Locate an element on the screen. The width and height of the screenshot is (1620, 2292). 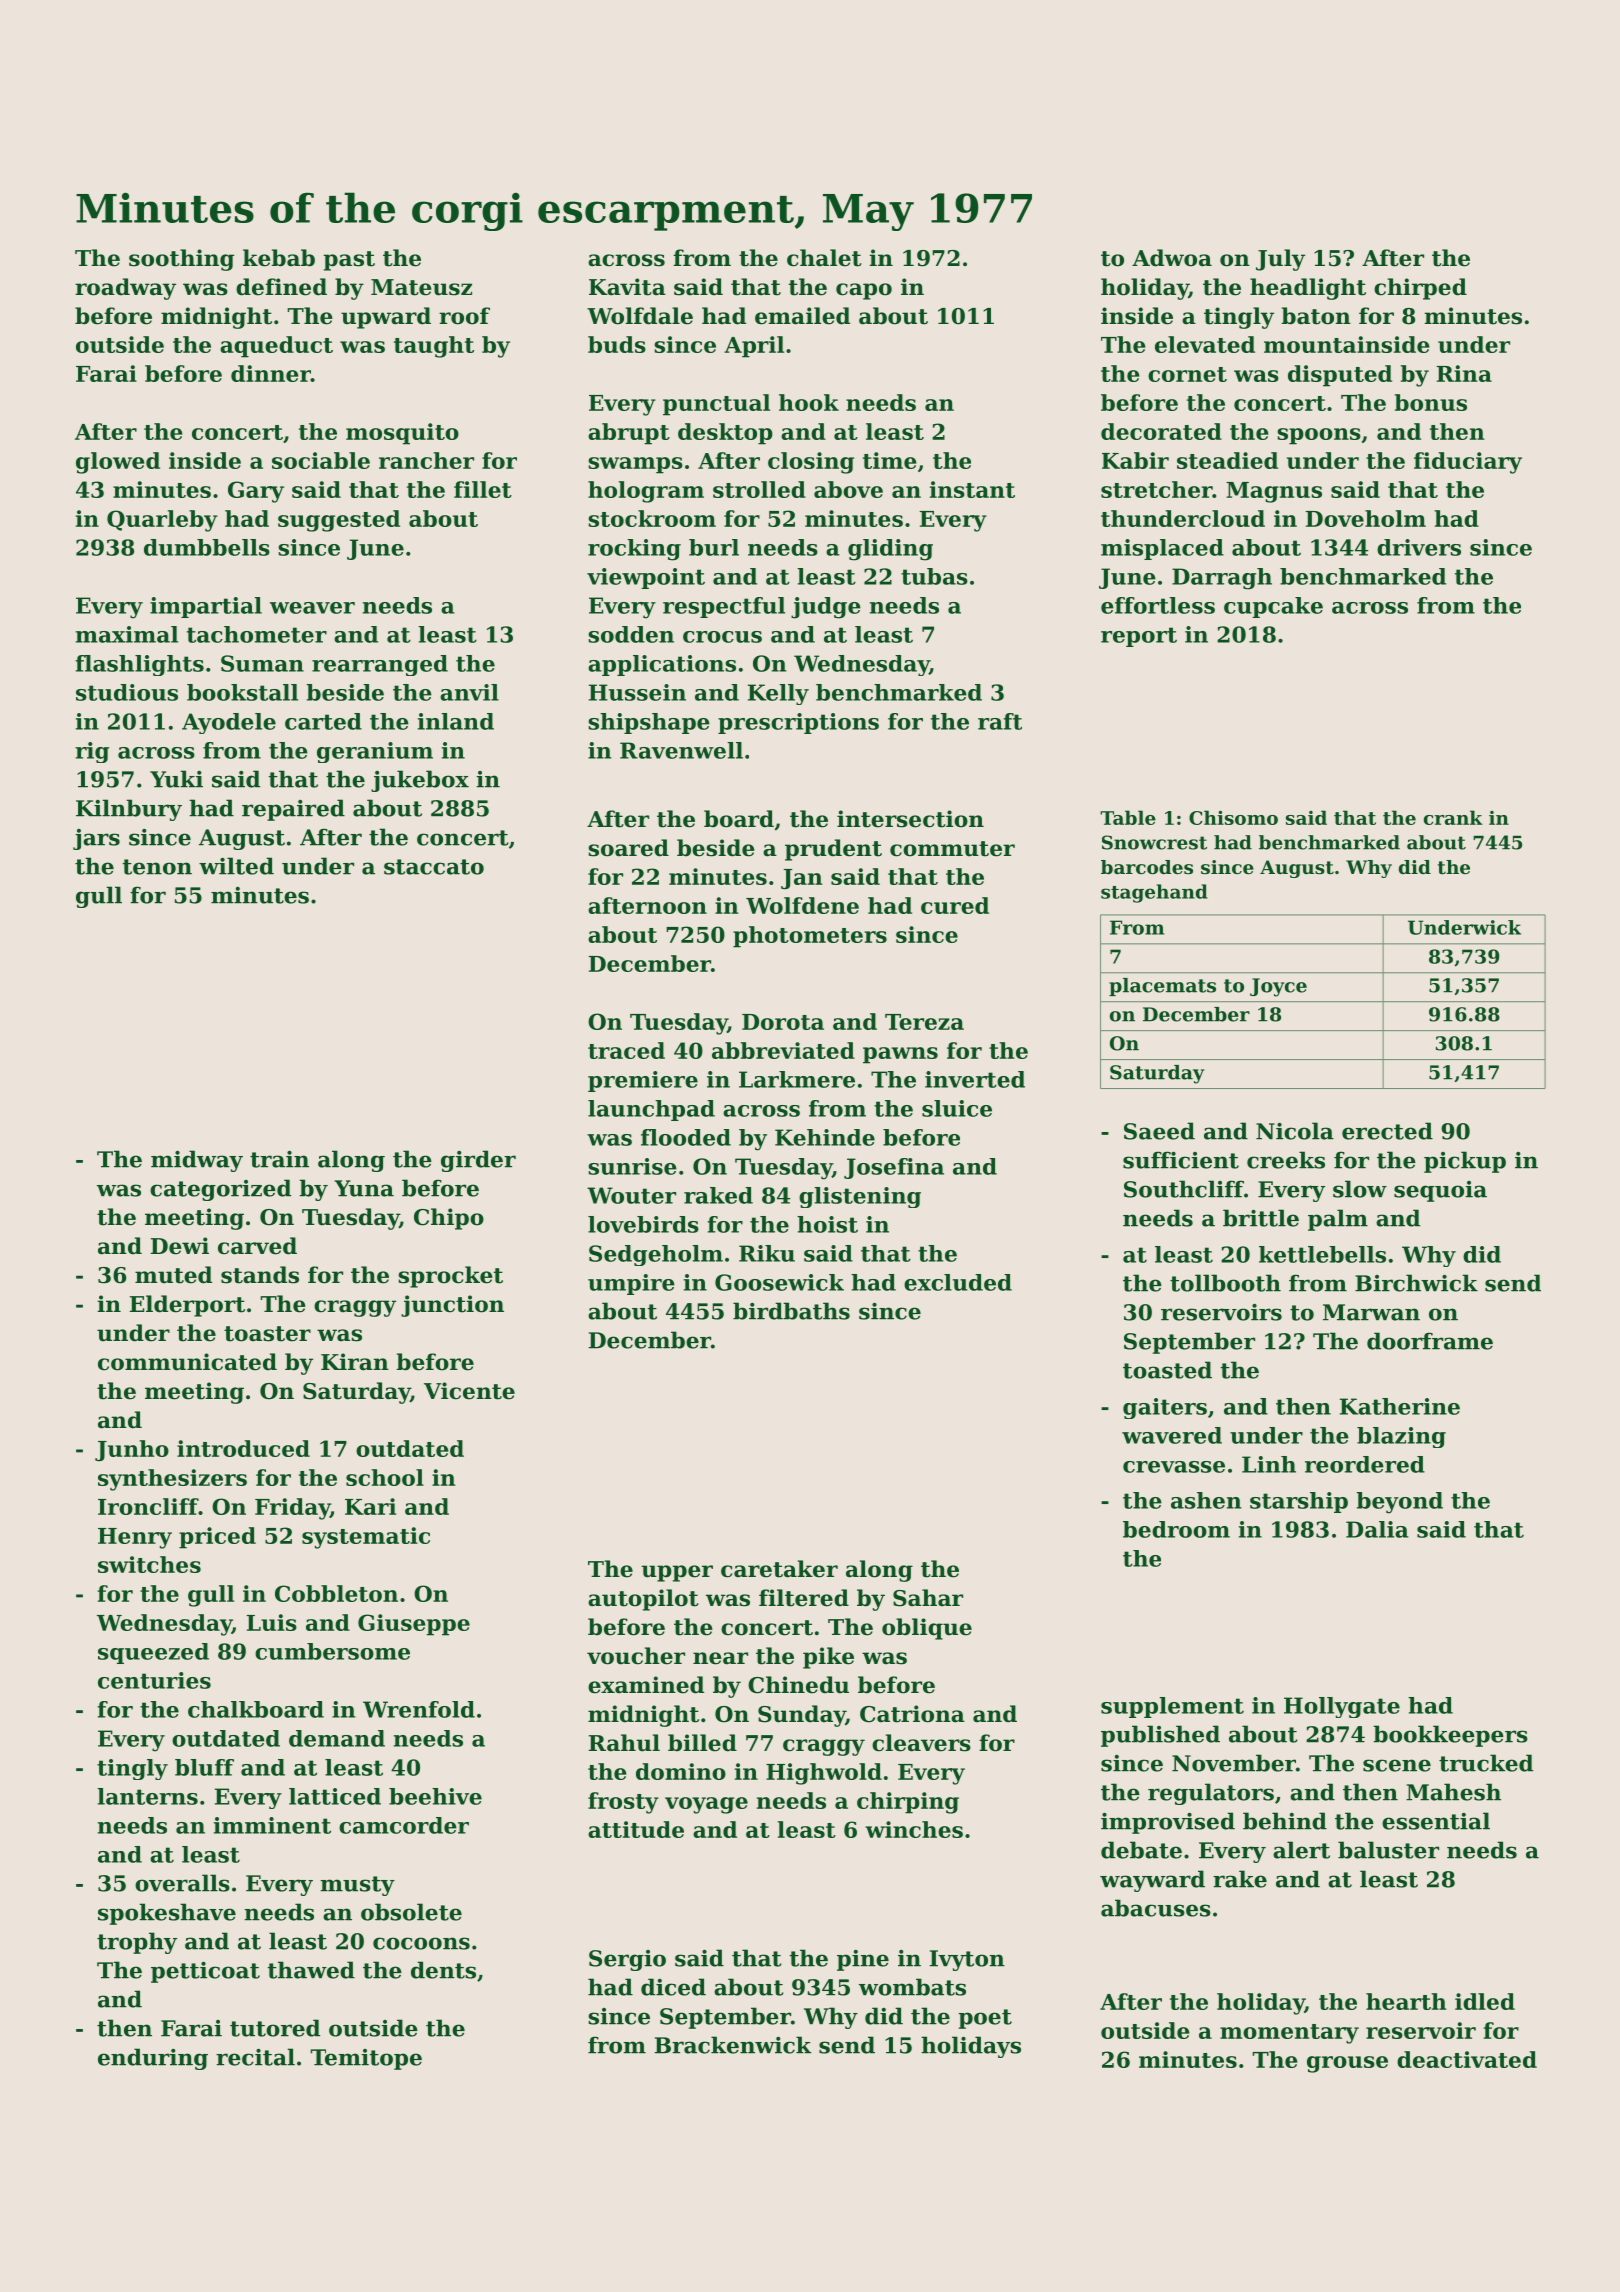
midway is located at coordinates (197, 1161).
